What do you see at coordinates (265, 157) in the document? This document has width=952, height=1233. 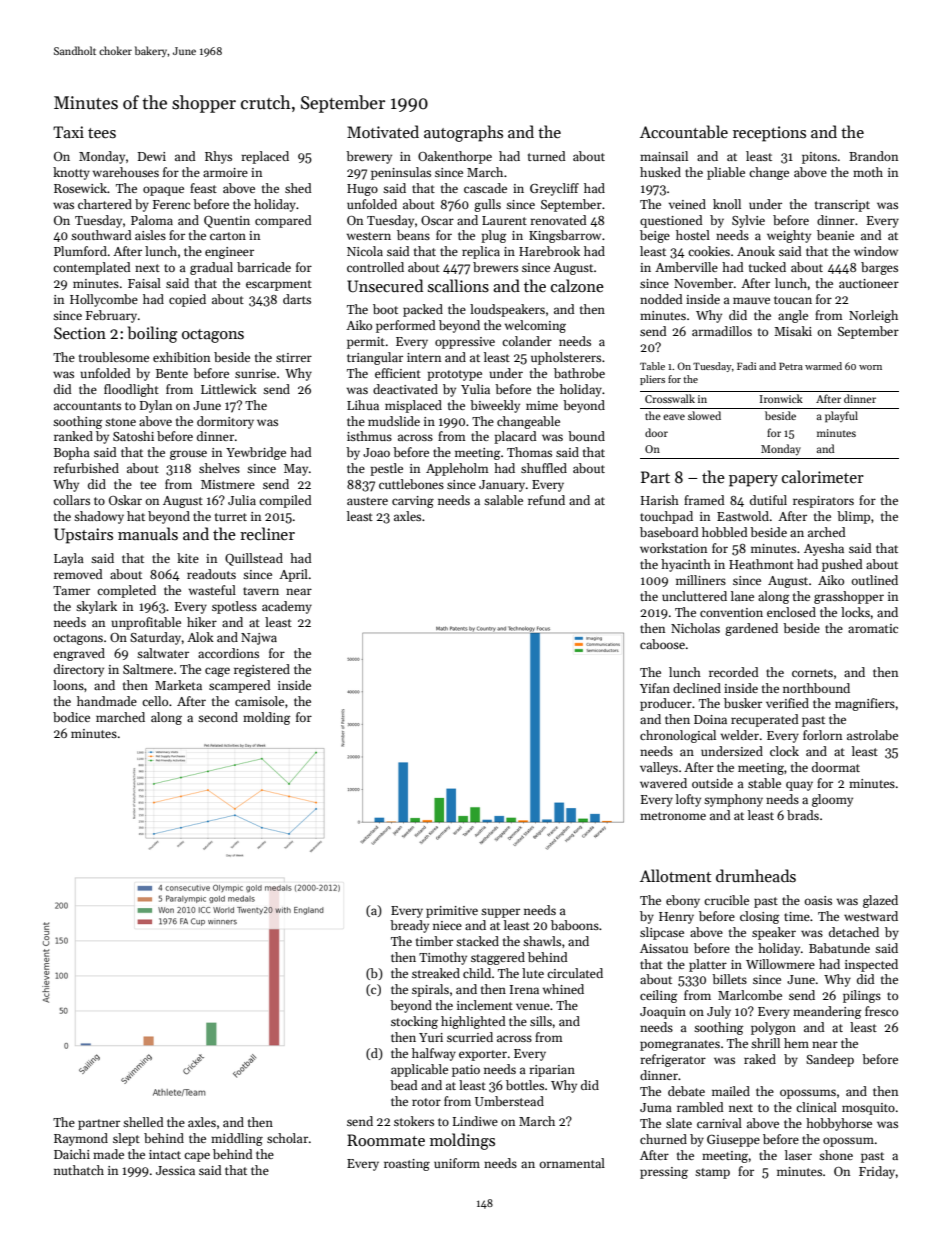 I see `replaced` at bounding box center [265, 157].
